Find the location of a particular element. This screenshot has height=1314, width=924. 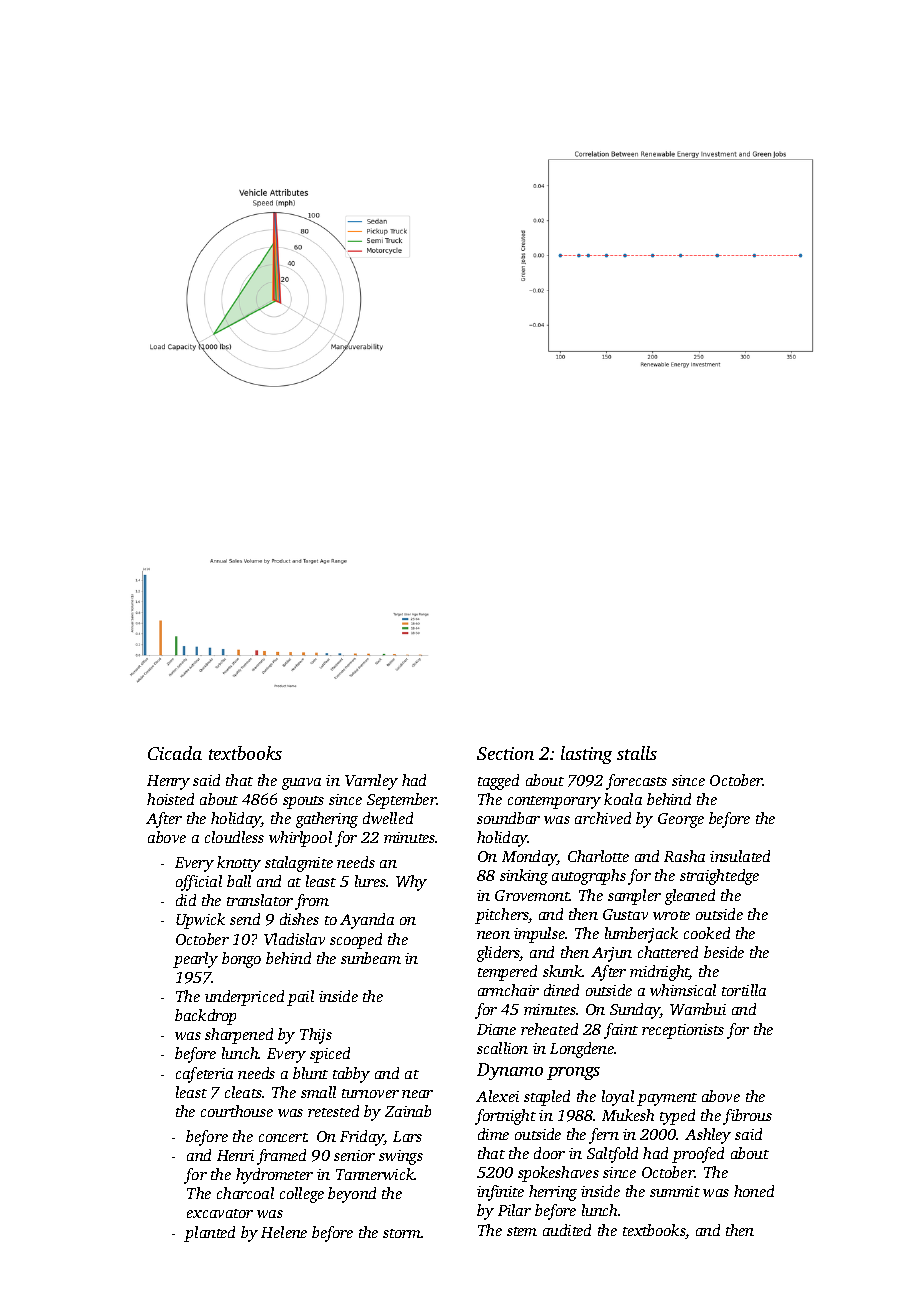

stalls is located at coordinates (637, 753).
